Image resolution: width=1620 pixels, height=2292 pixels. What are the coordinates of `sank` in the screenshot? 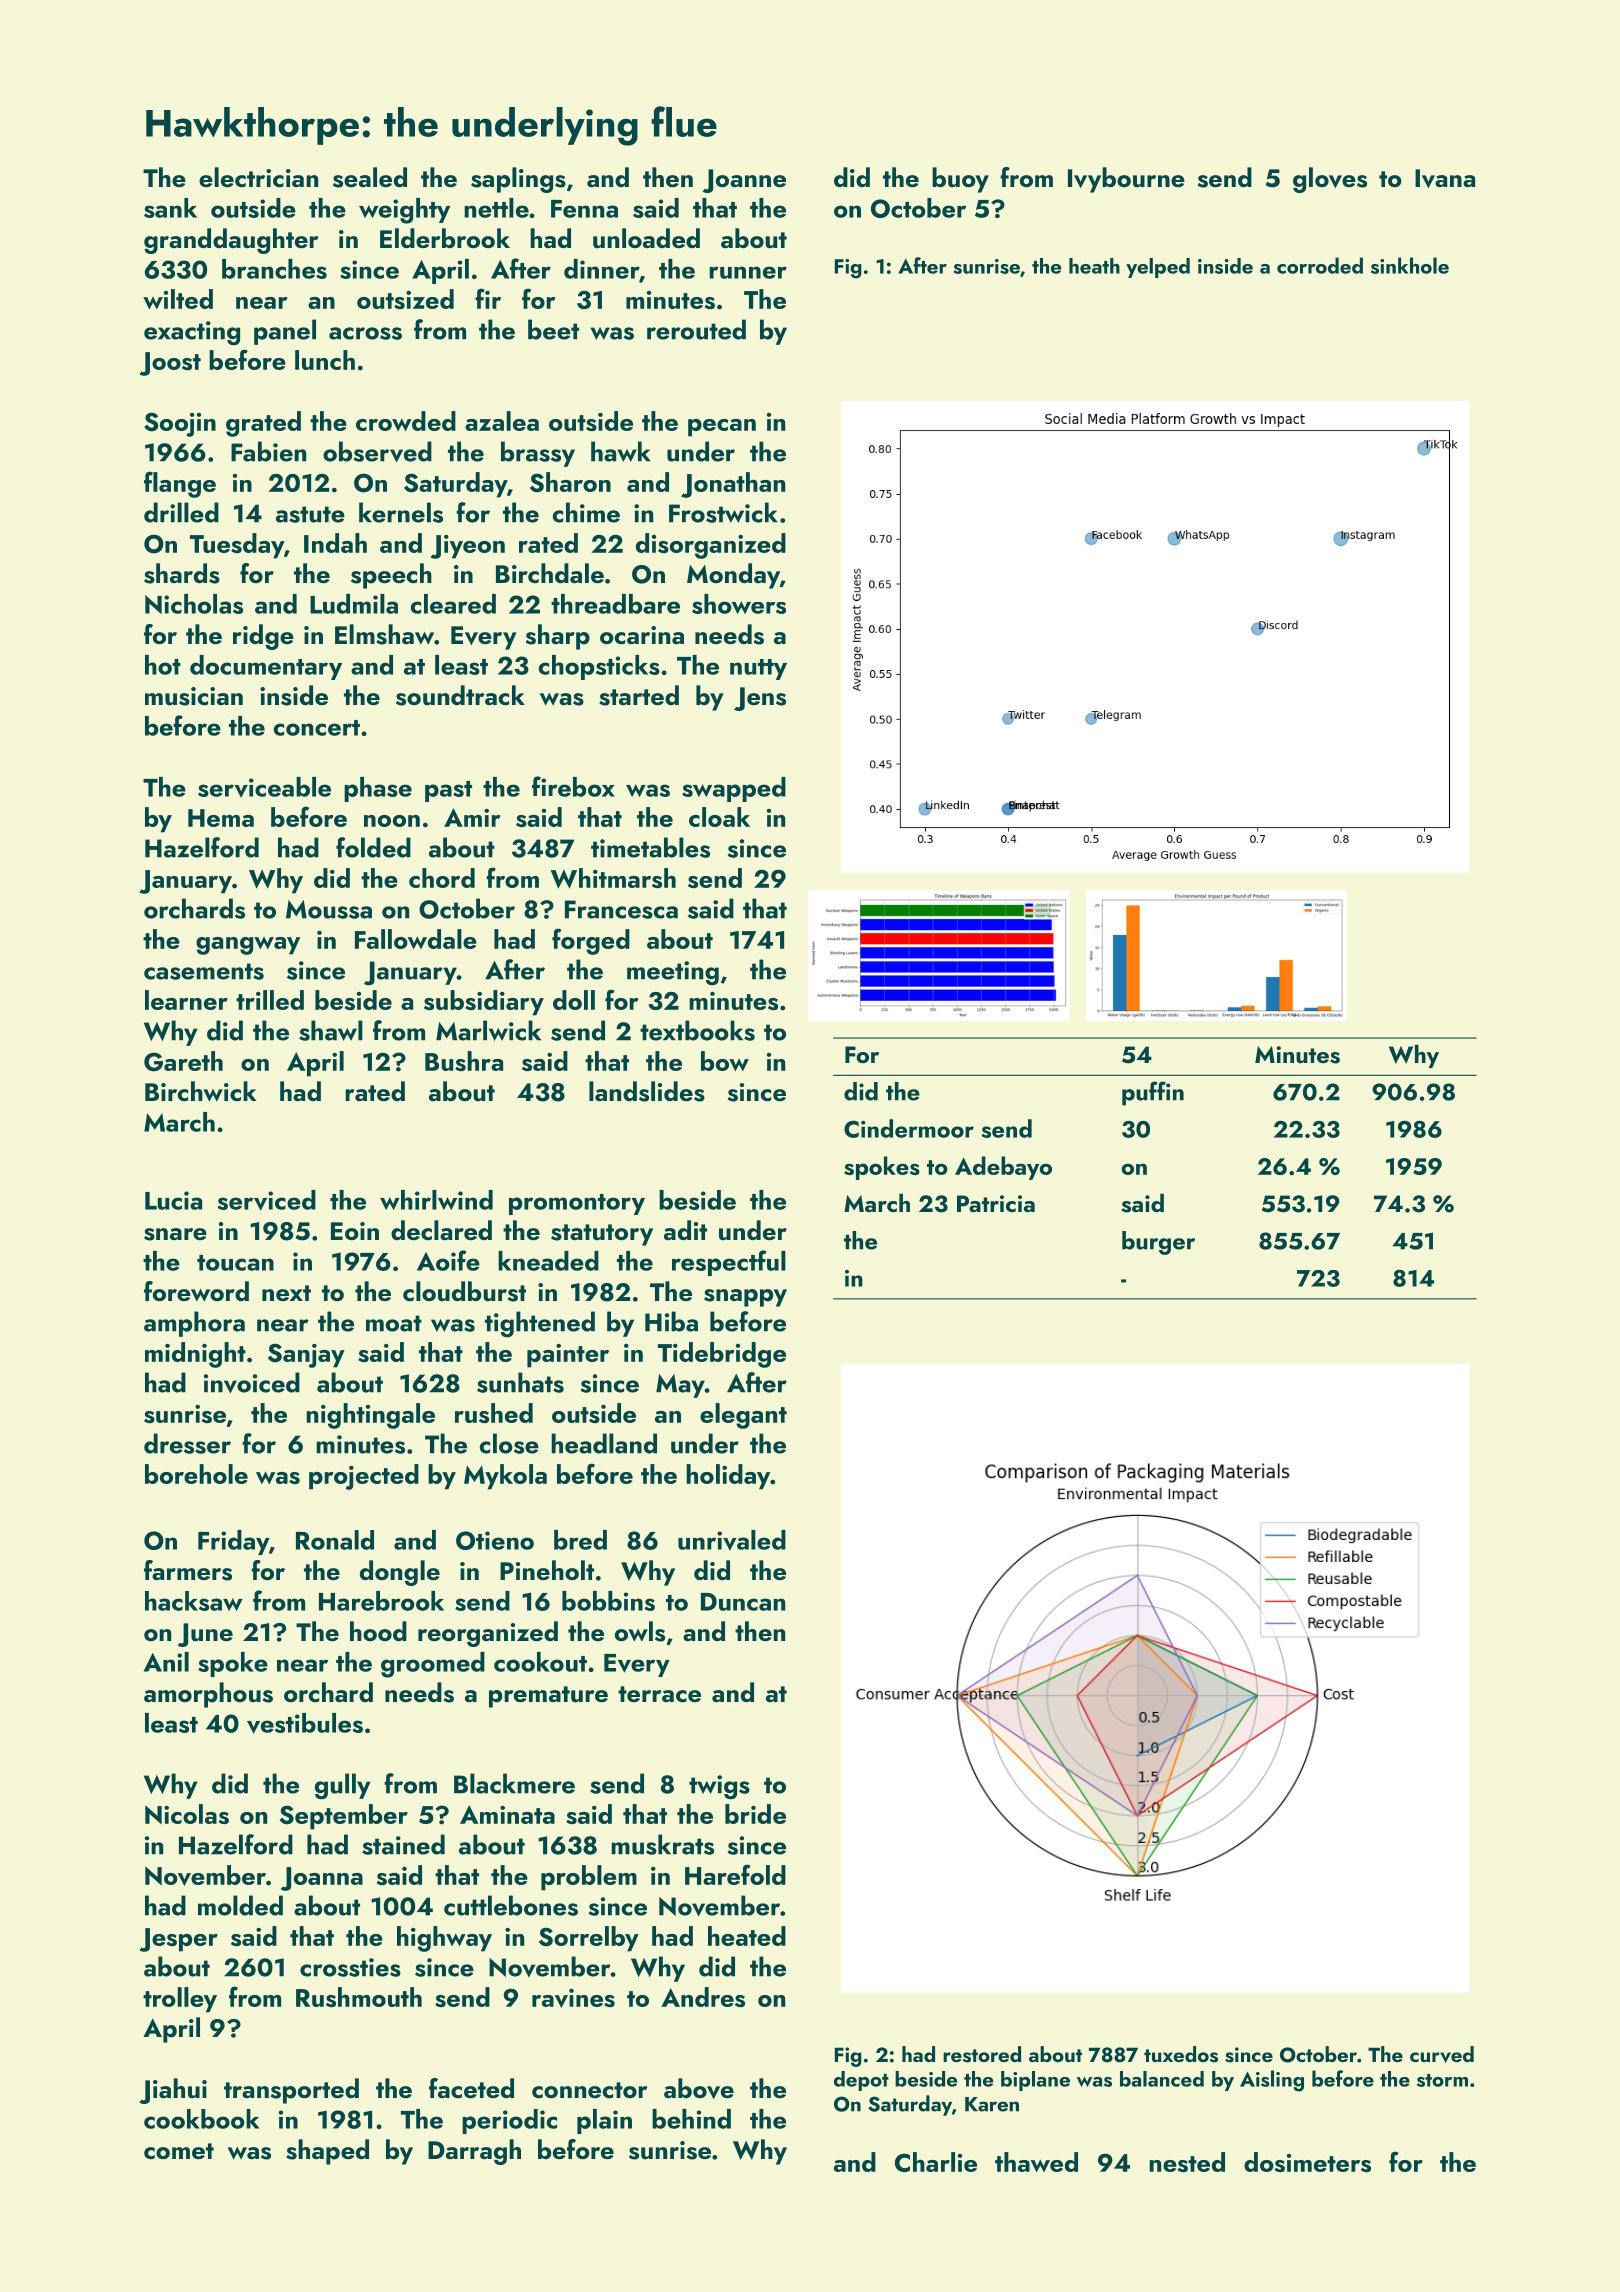 It's located at (170, 208).
